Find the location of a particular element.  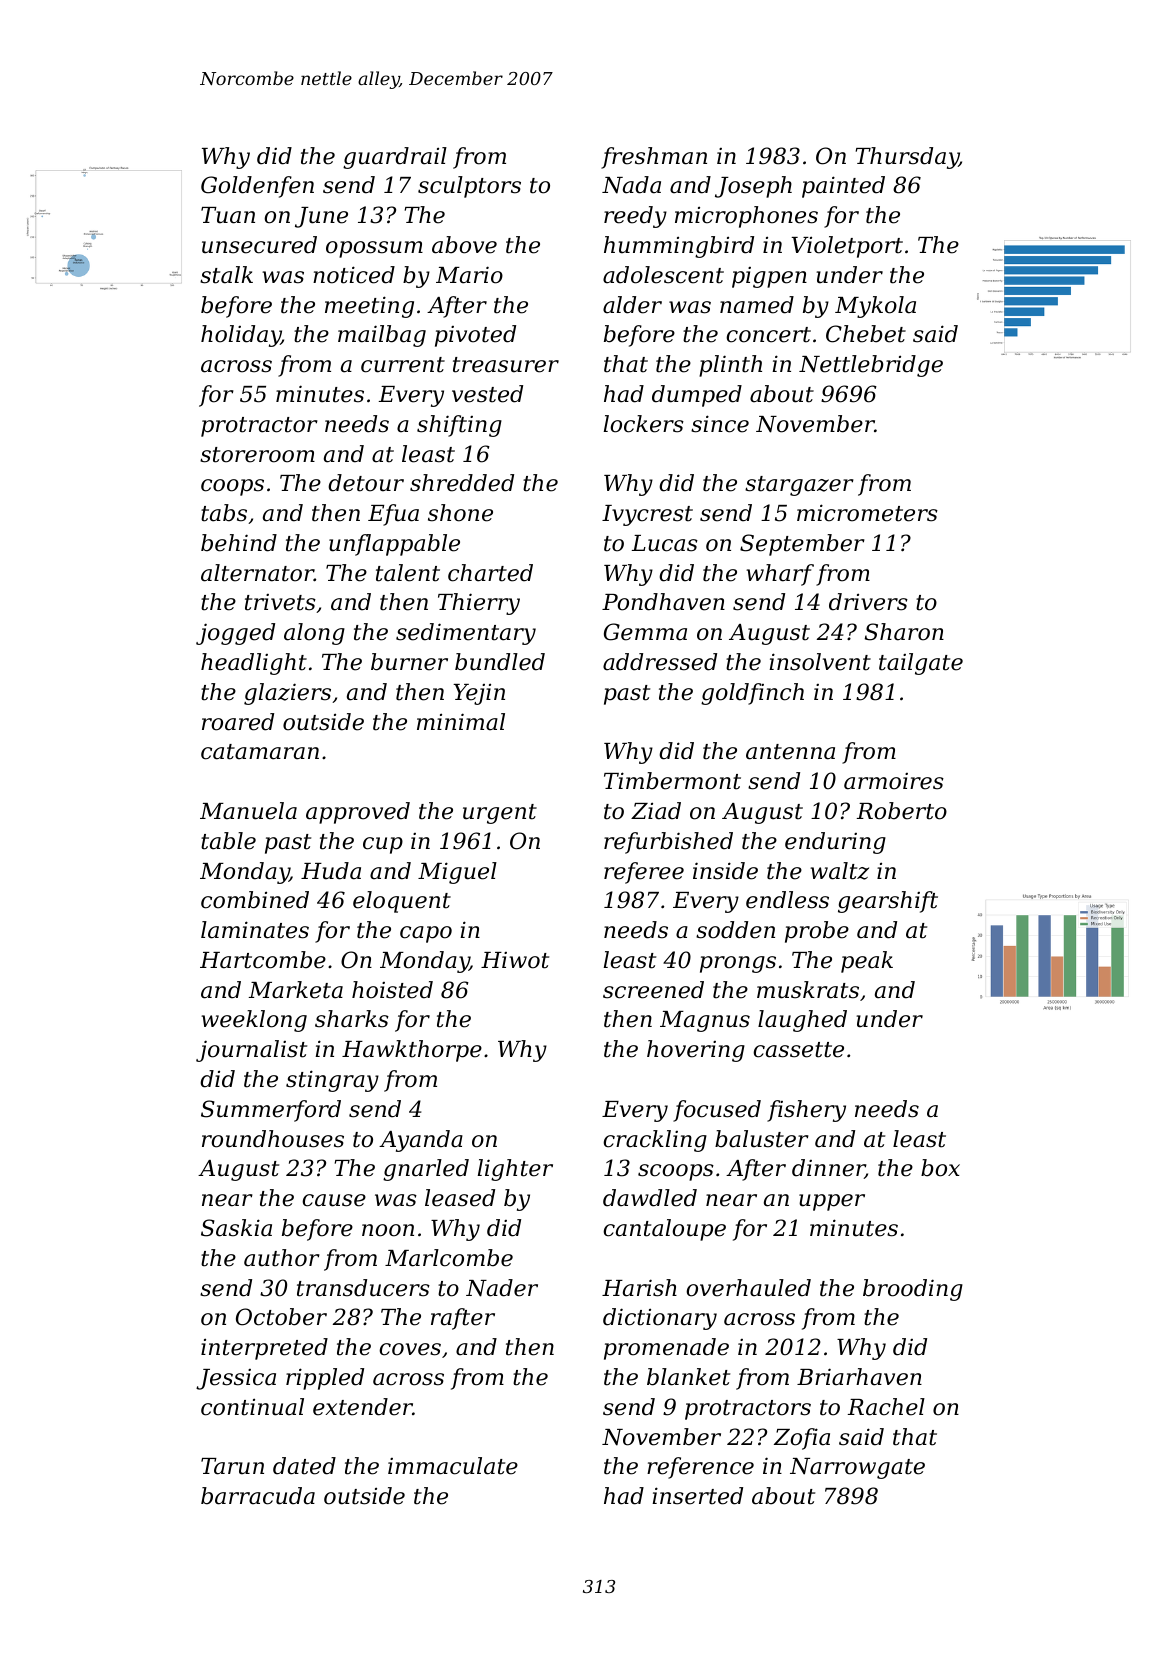

referee is located at coordinates (644, 873).
